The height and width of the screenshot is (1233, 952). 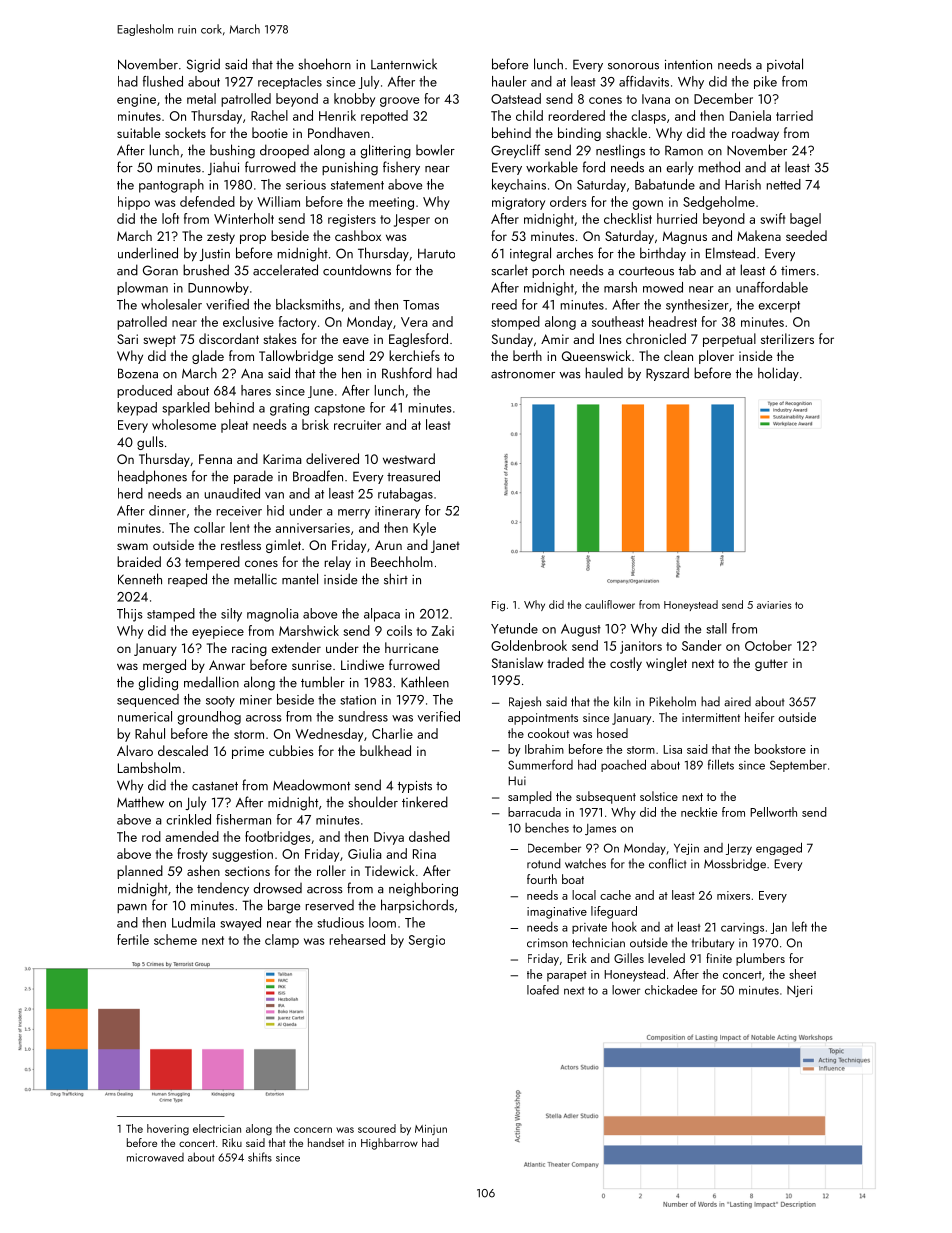 I want to click on Riku, so click(x=232, y=1142).
